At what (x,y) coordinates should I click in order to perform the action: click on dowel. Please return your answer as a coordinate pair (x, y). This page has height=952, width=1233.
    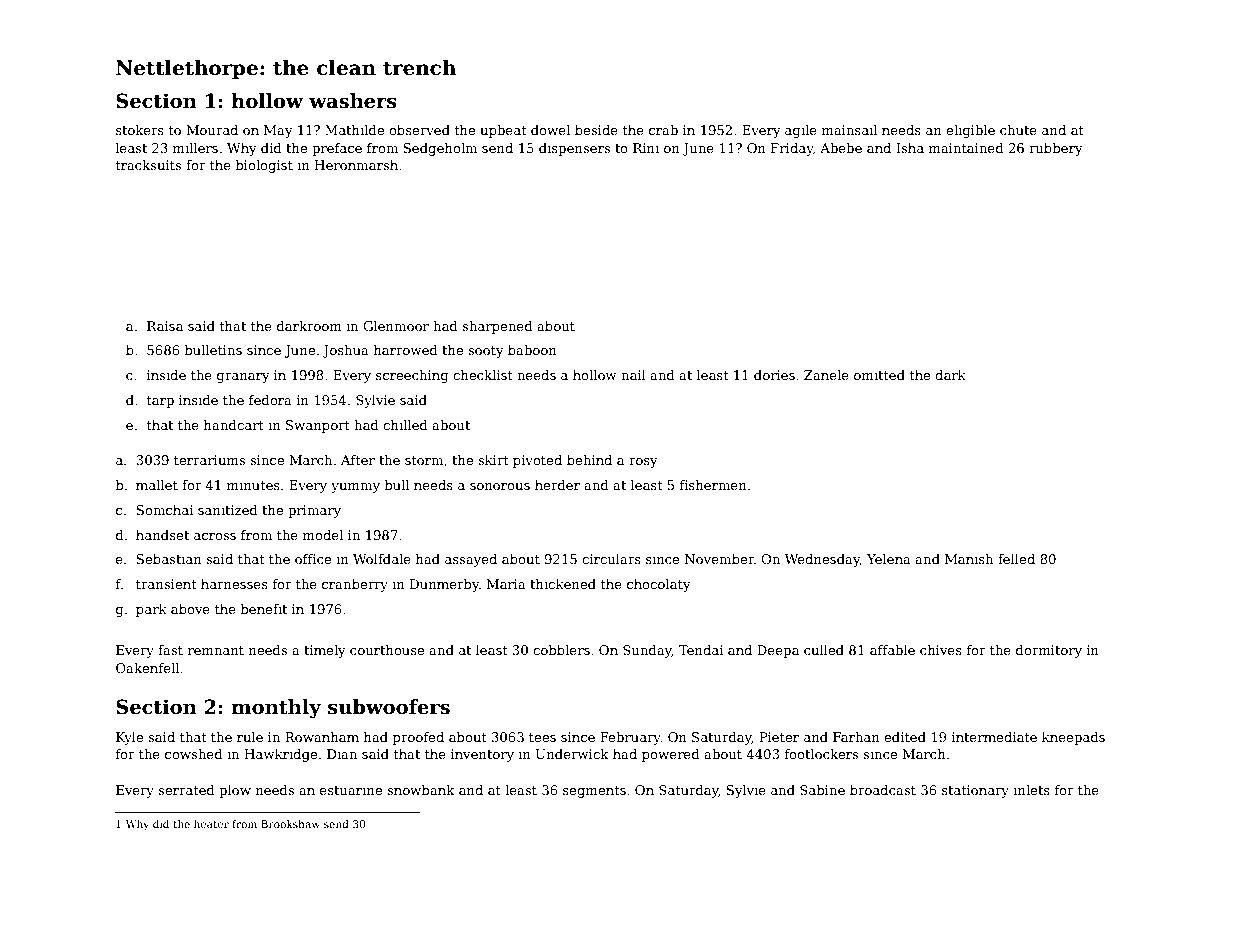
    Looking at the image, I should click on (550, 130).
